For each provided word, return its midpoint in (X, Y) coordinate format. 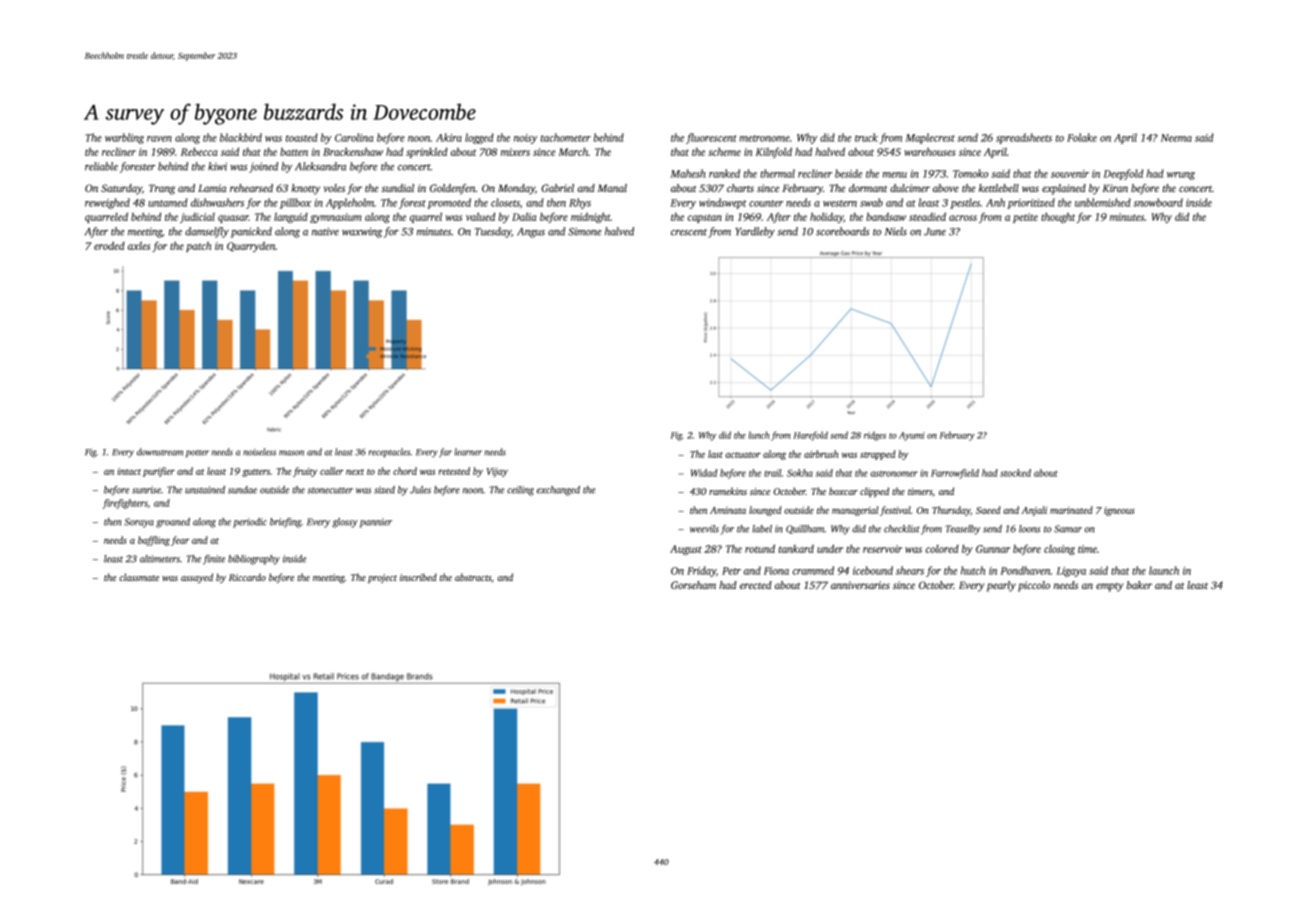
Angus (531, 233)
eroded (109, 245)
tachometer (565, 137)
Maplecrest (930, 138)
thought (1058, 217)
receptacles (389, 453)
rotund (760, 548)
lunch (758, 435)
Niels (896, 231)
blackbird (241, 137)
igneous (1119, 511)
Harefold (810, 436)
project (382, 578)
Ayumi (912, 436)
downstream (160, 452)
